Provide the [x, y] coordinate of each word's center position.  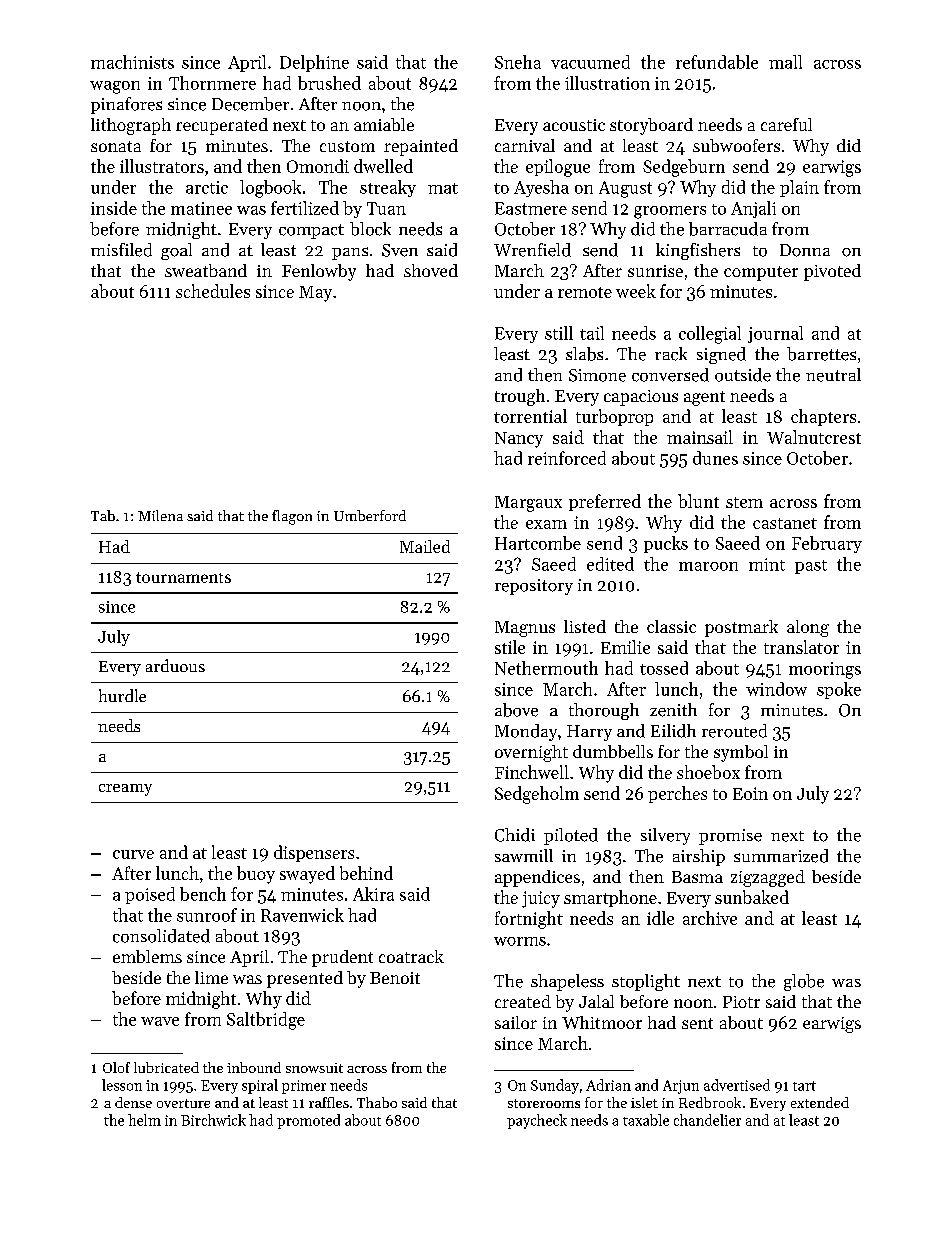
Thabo [377, 1102]
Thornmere [212, 83]
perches [677, 794]
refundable [717, 62]
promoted [308, 1121]
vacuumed [590, 62]
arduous [175, 665]
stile [510, 647]
